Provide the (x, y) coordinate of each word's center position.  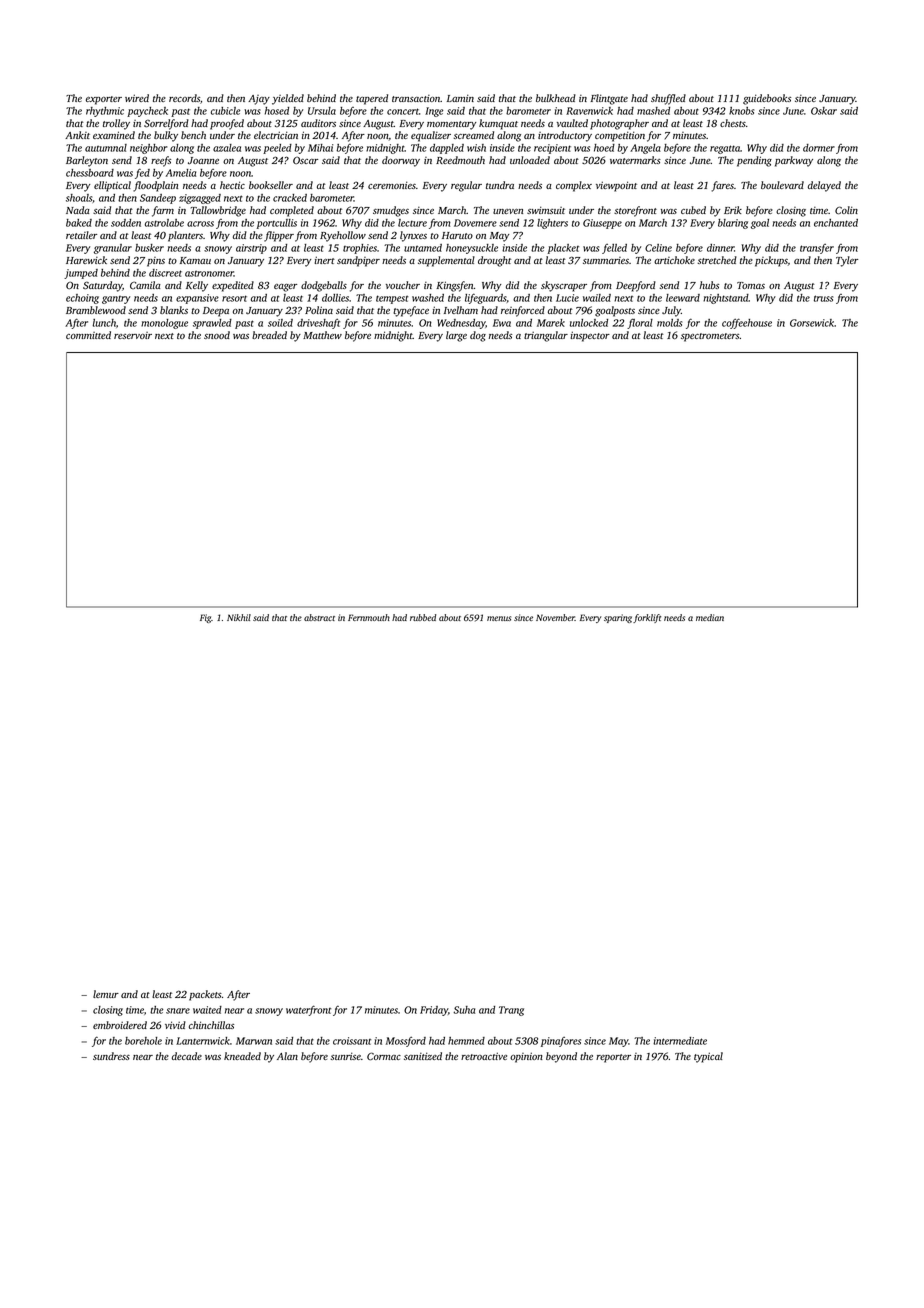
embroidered (120, 1025)
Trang (511, 1011)
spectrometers (710, 337)
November (555, 617)
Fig (205, 618)
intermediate (680, 1041)
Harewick (86, 260)
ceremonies (392, 185)
